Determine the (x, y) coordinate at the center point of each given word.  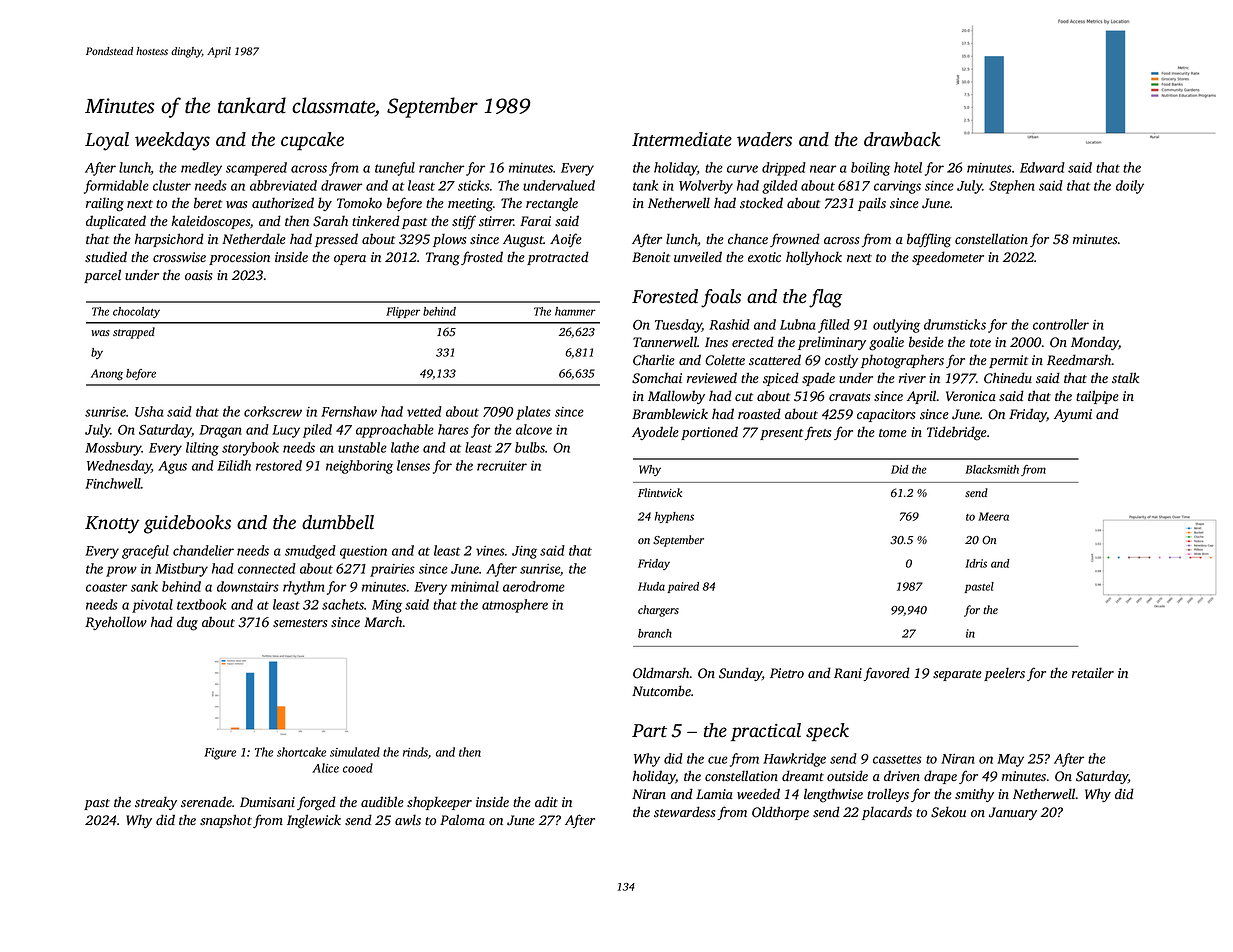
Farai (535, 221)
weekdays (172, 141)
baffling (929, 240)
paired (683, 587)
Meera (993, 516)
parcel (102, 276)
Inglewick (314, 821)
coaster (106, 587)
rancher (441, 167)
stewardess (684, 812)
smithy (974, 795)
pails (872, 204)
